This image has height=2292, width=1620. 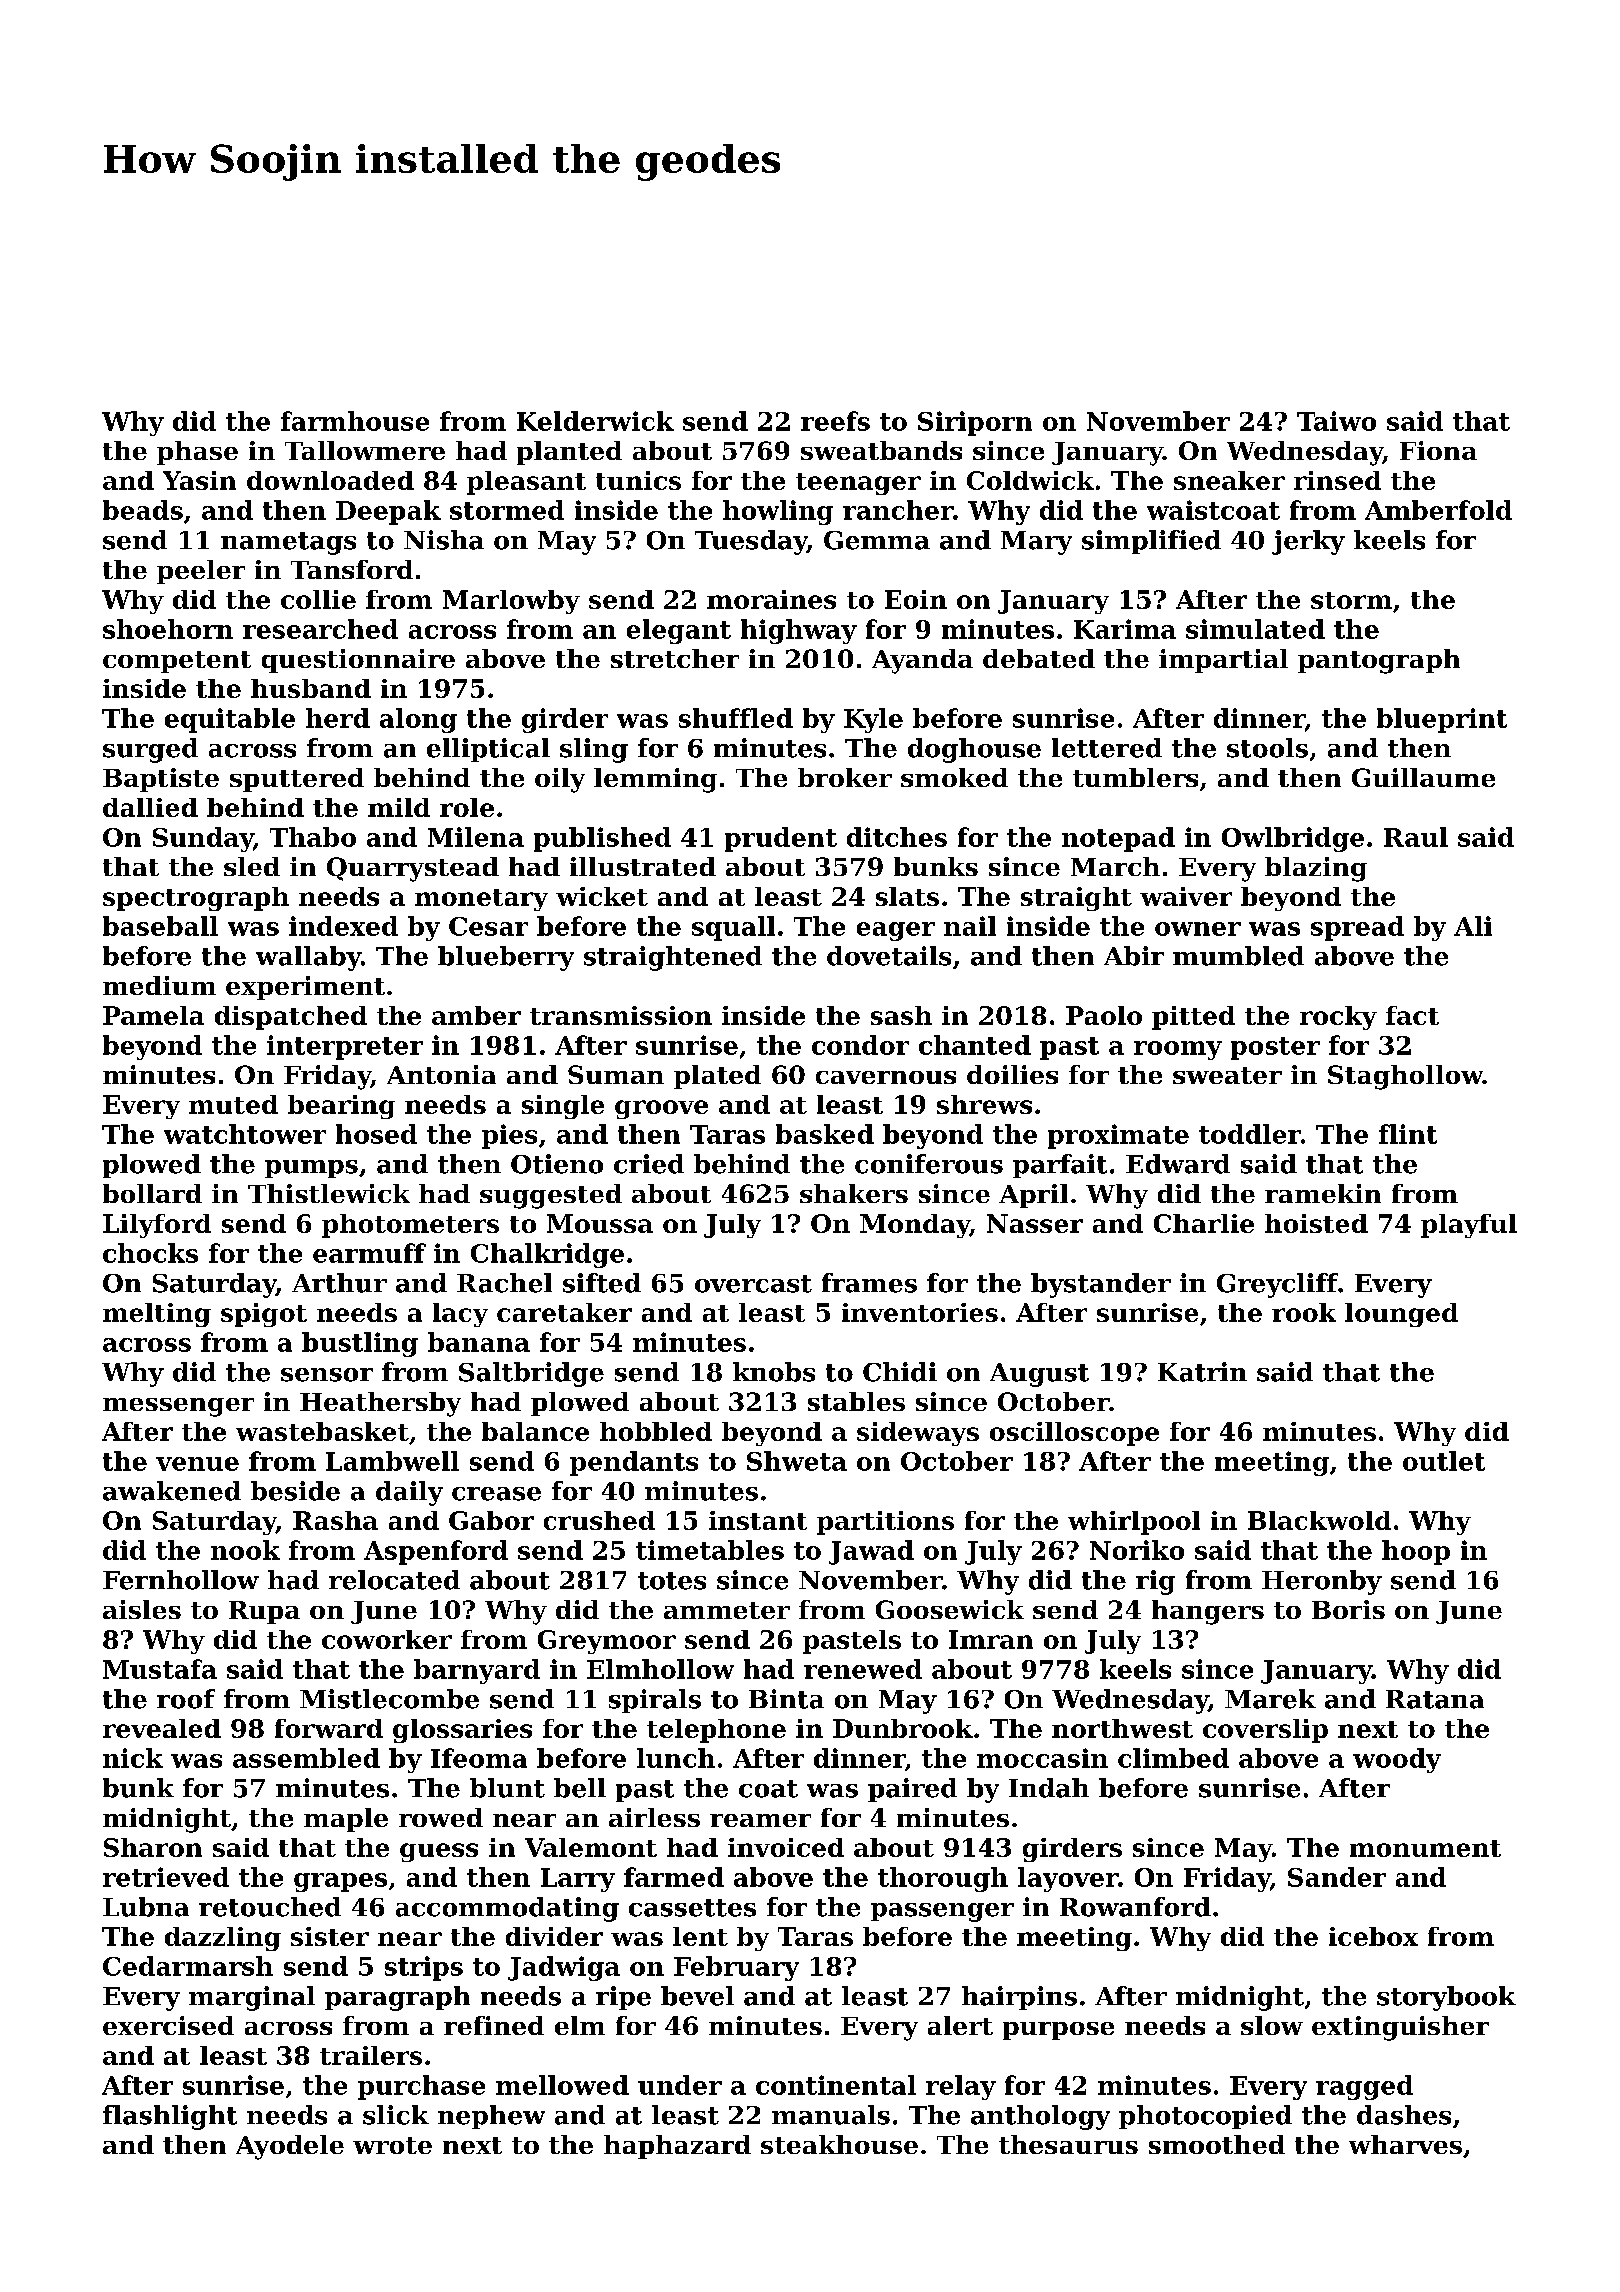 What do you see at coordinates (1397, 1760) in the image?
I see `woody` at bounding box center [1397, 1760].
